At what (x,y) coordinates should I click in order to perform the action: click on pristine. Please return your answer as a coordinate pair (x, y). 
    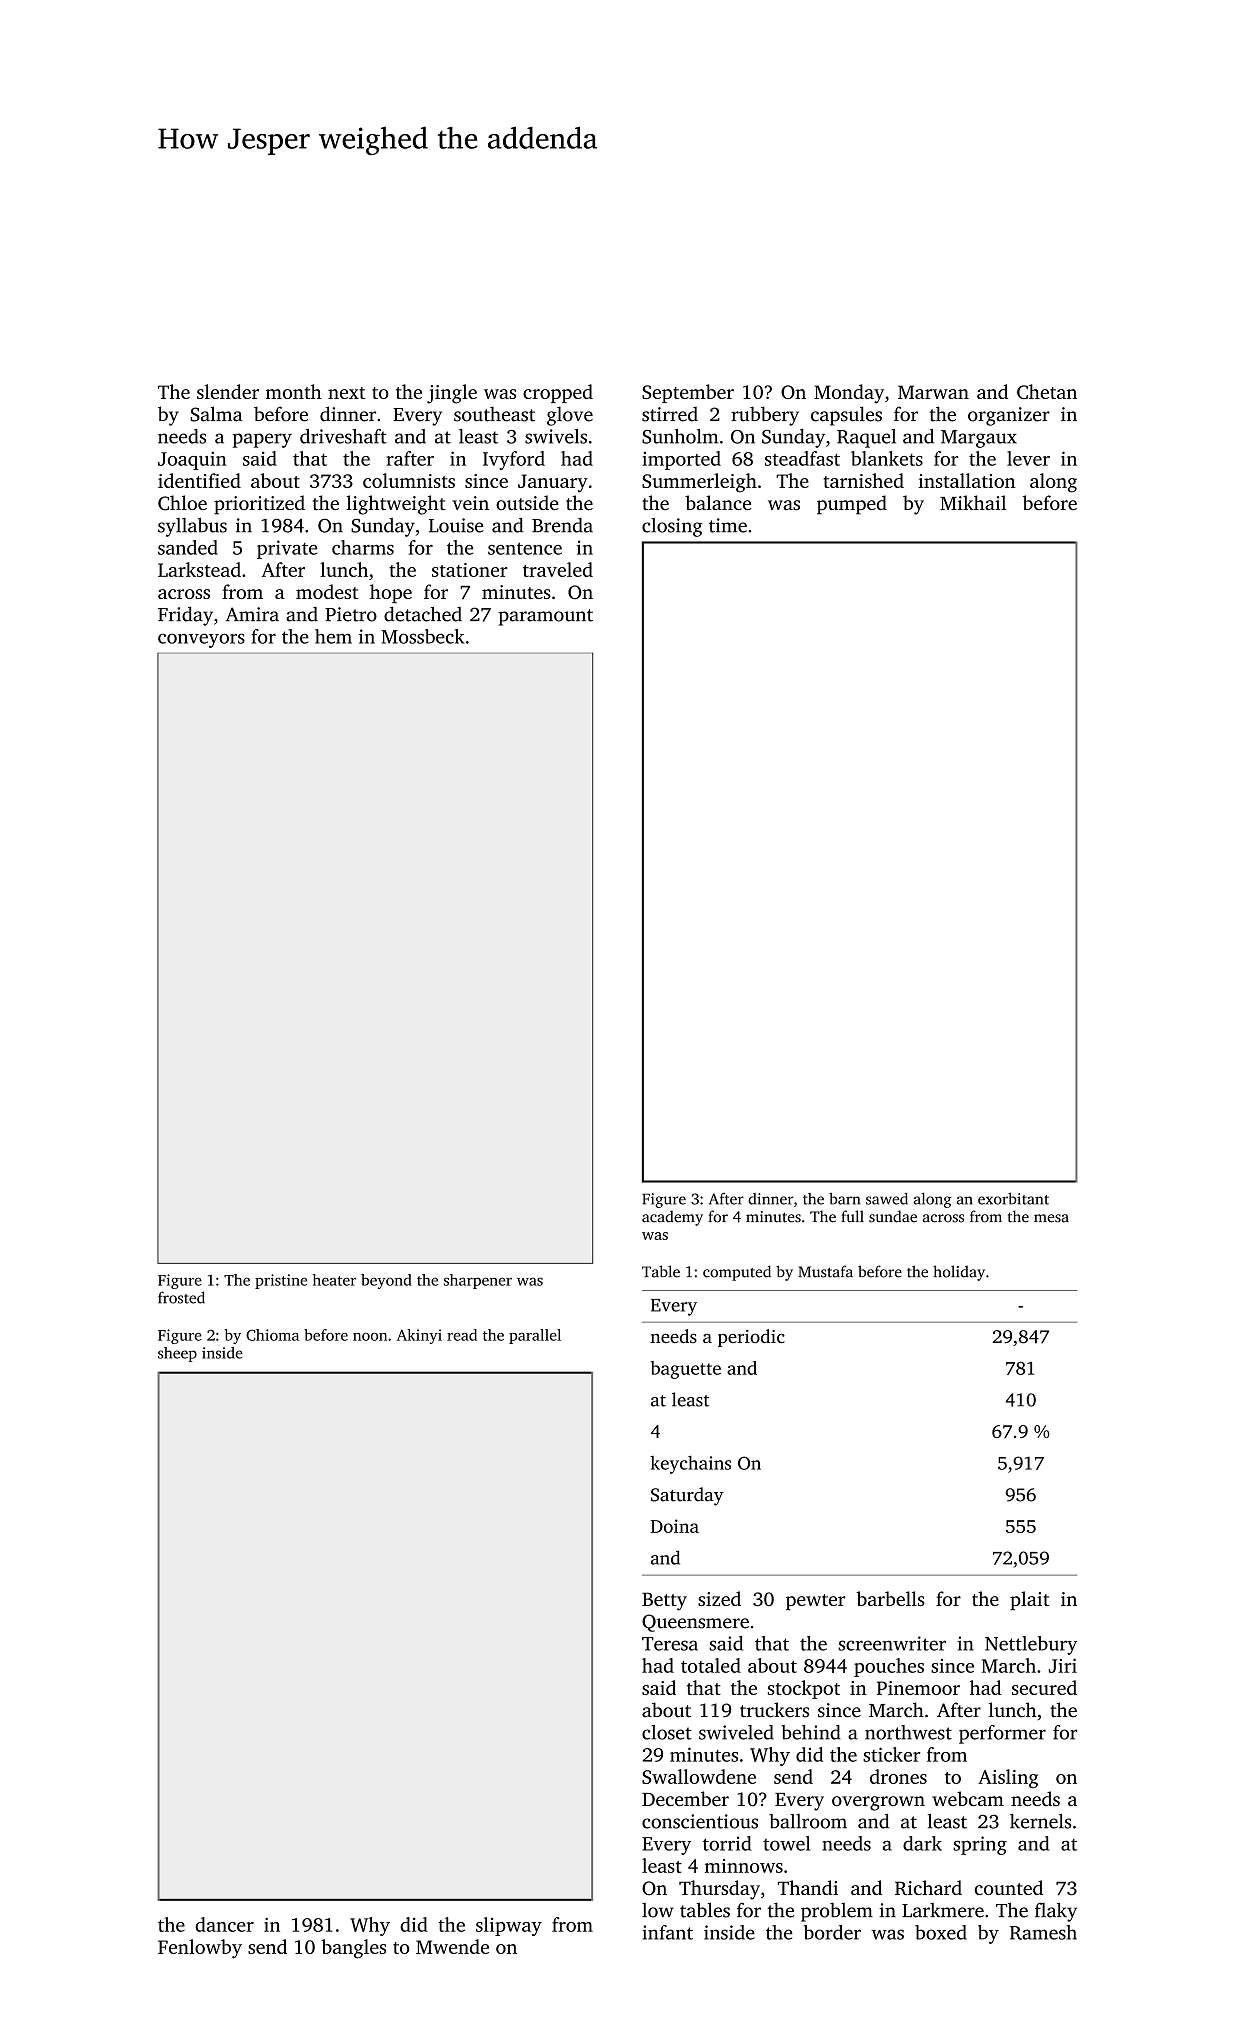
    Looking at the image, I should click on (281, 1281).
